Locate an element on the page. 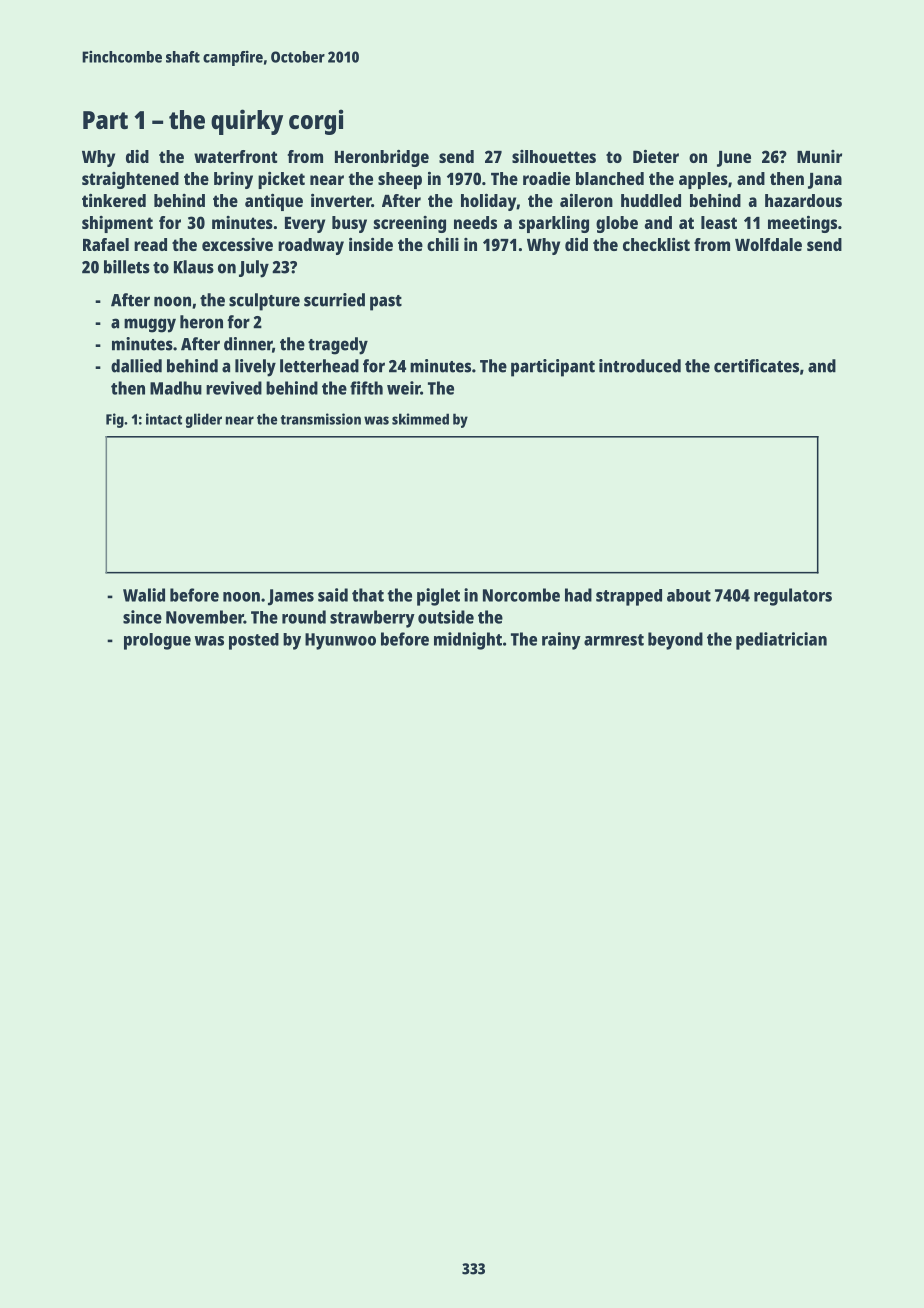 Image resolution: width=924 pixels, height=1308 pixels. beyond is located at coordinates (675, 641).
